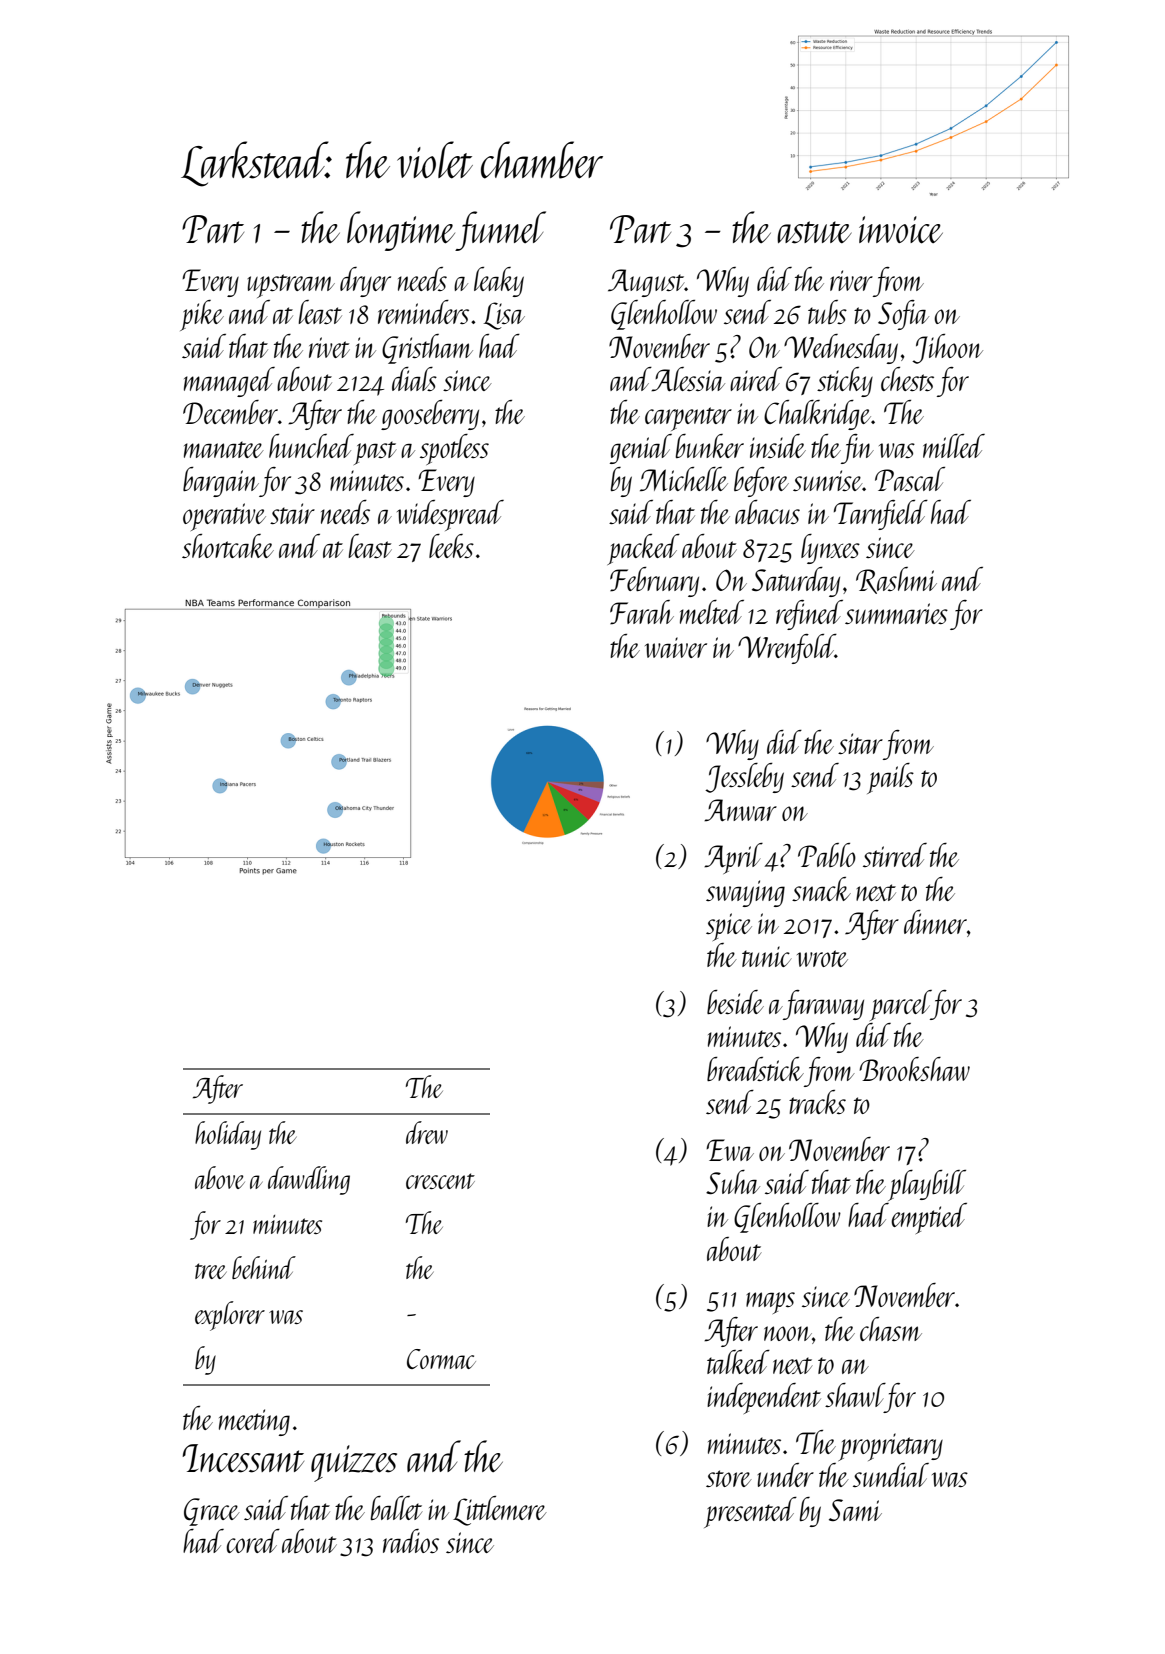 The height and width of the image is (1654, 1165). I want to click on Littlemere, so click(500, 1511).
